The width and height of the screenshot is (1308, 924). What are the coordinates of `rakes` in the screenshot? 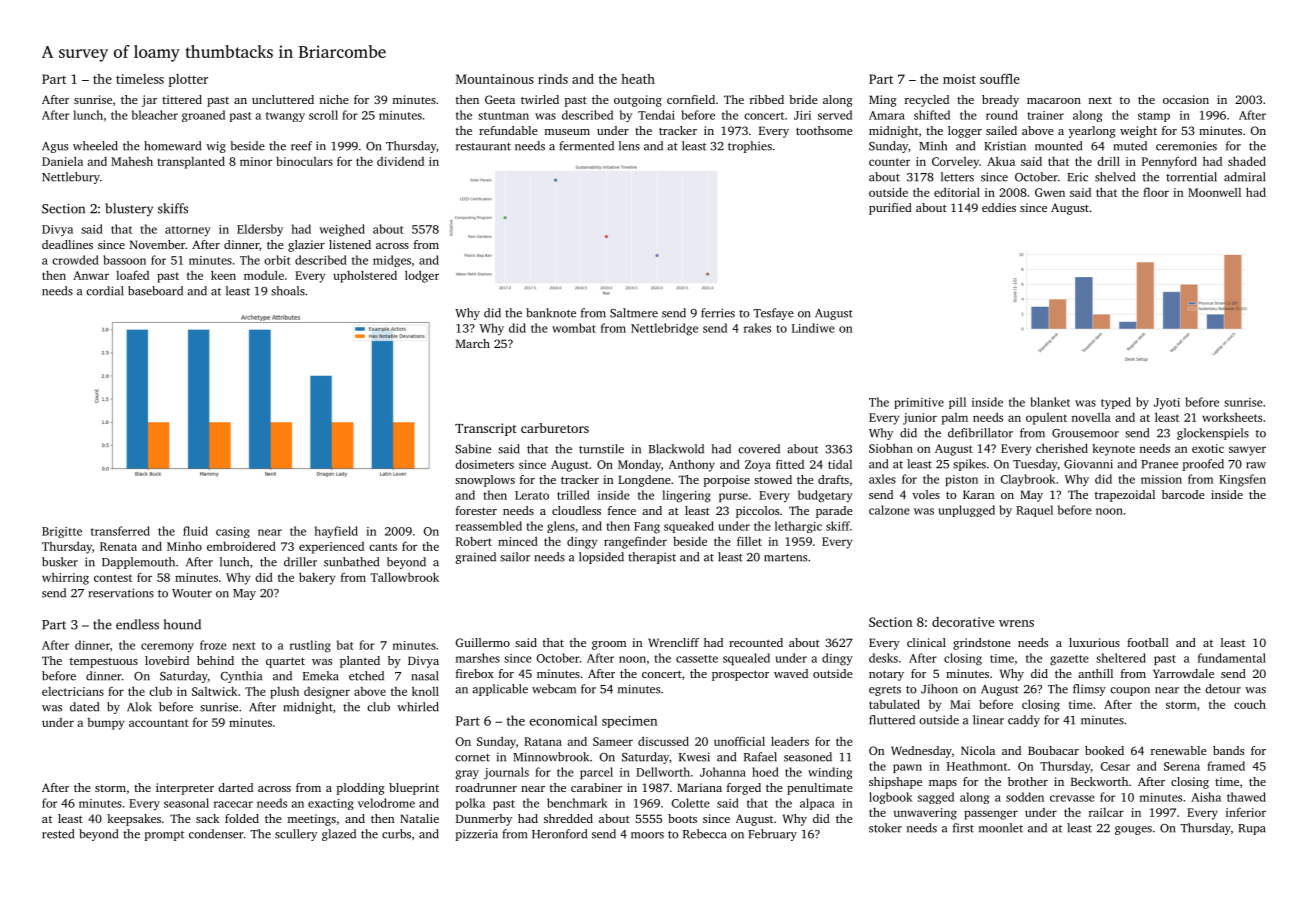 It's located at (757, 328).
